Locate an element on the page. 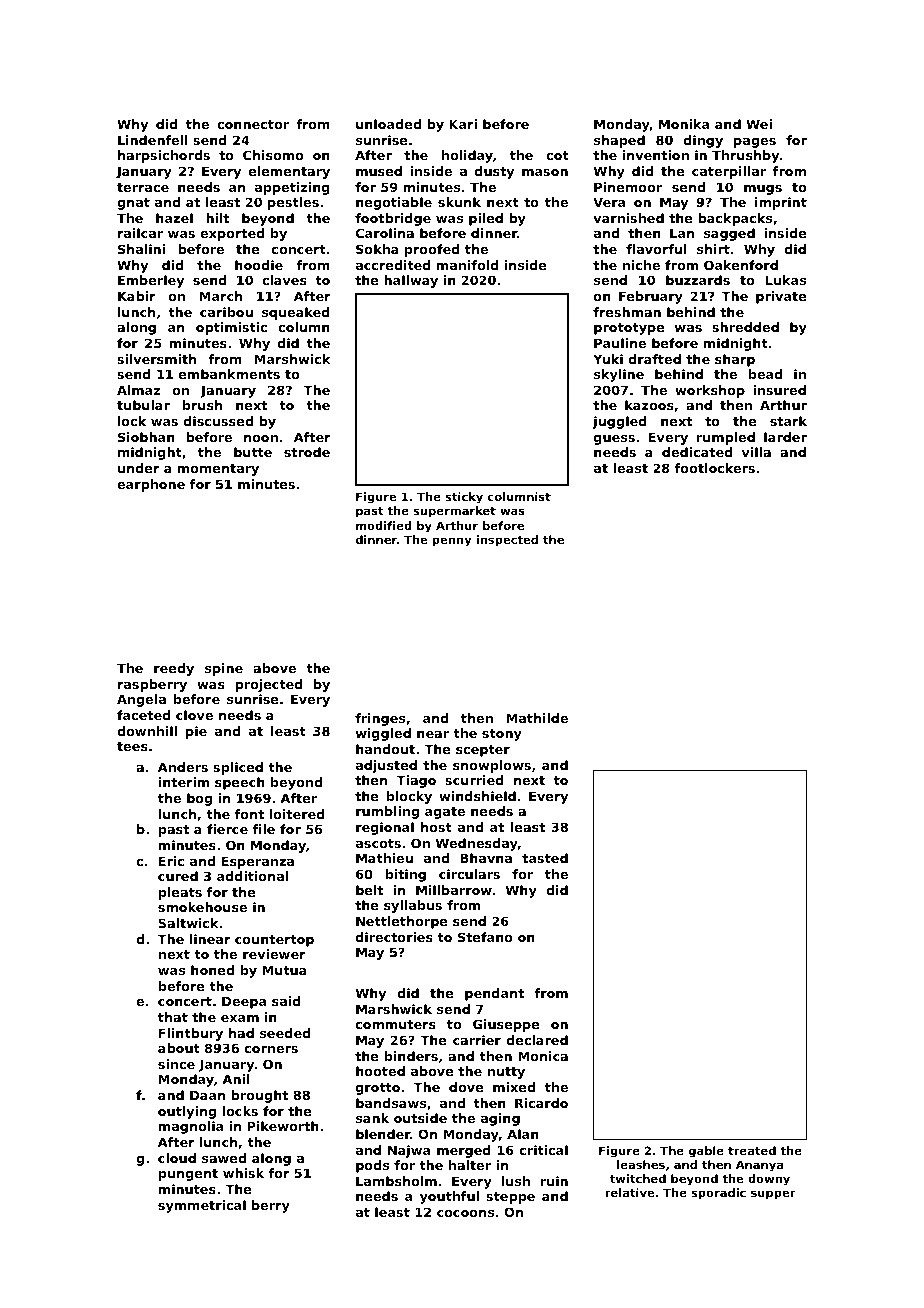 The height and width of the image is (1308, 924). Lindenfell is located at coordinates (153, 140).
